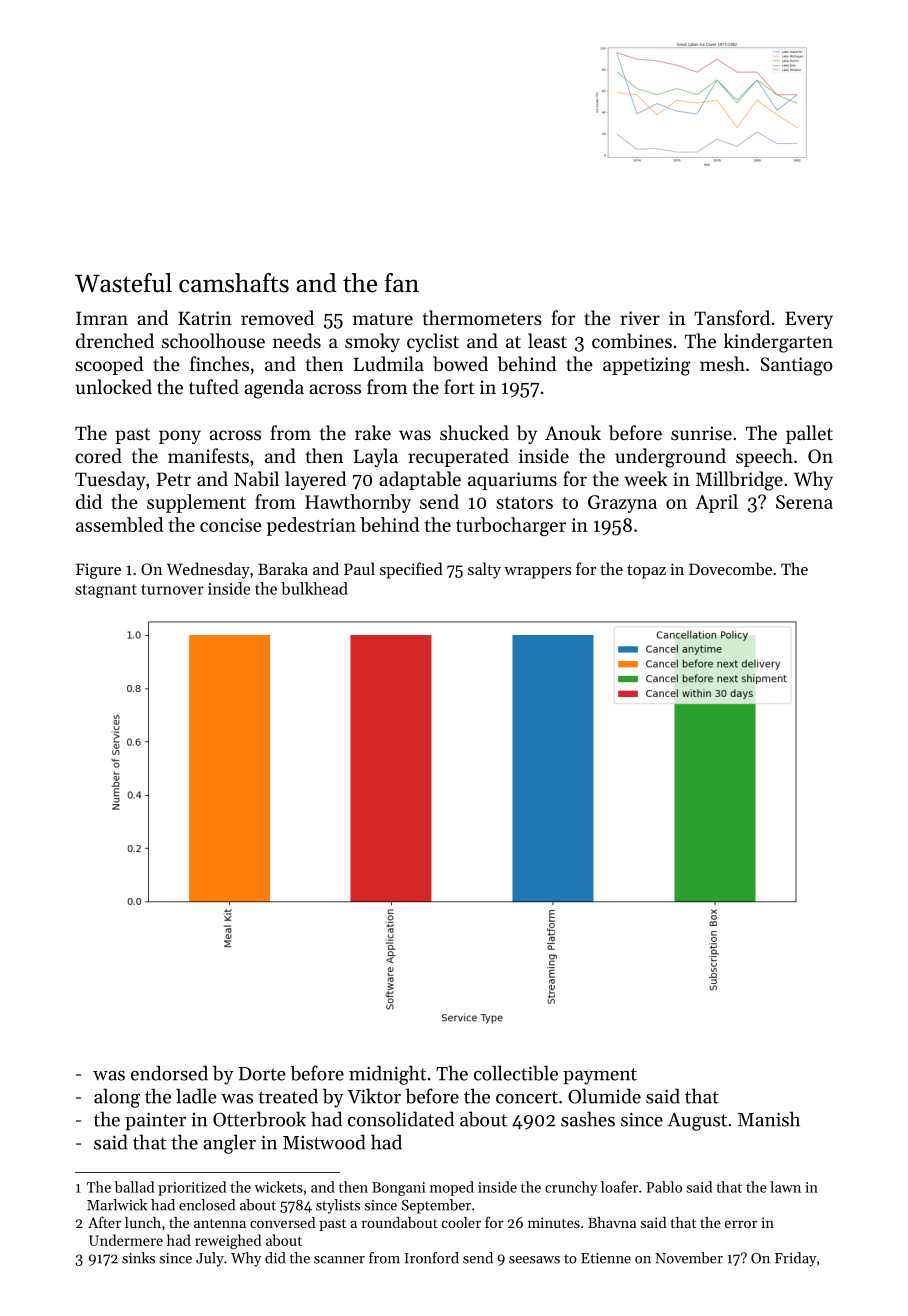  Describe the element at coordinates (106, 591) in the screenshot. I see `stagnant` at that location.
